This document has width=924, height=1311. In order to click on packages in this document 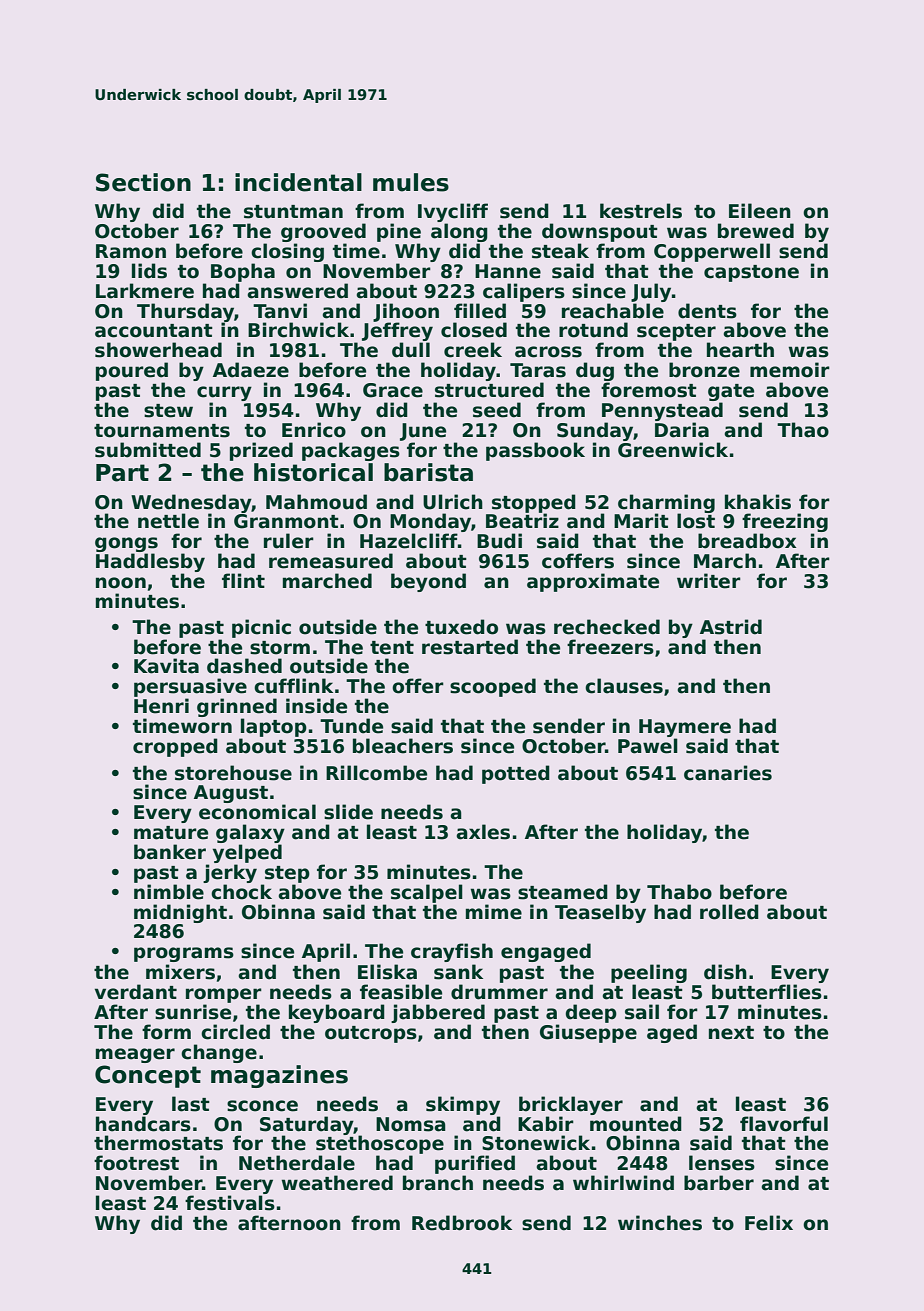, I will do `click(351, 451)`.
